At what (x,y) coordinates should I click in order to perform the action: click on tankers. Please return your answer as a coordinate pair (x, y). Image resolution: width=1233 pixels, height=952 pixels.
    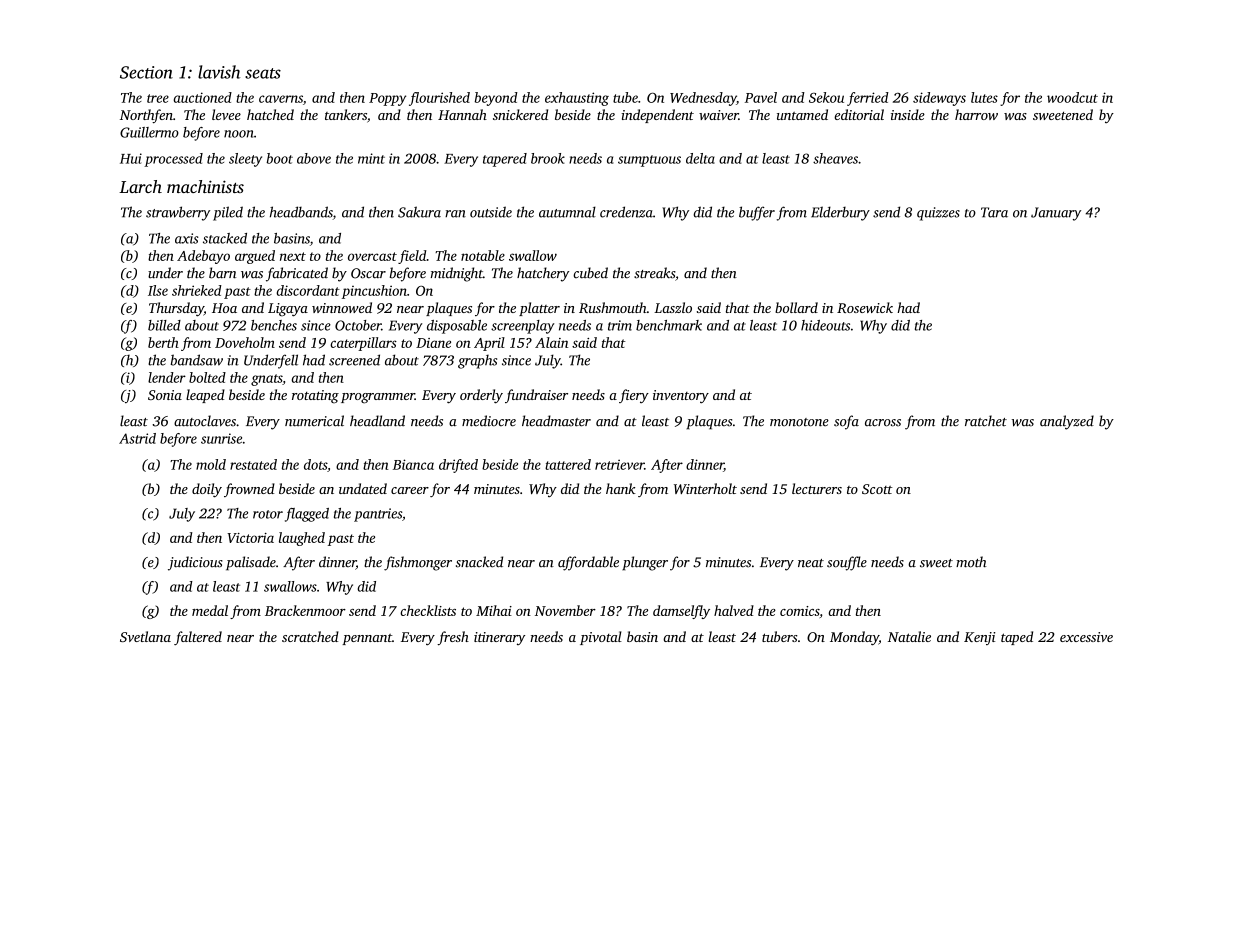
    Looking at the image, I should click on (346, 114).
